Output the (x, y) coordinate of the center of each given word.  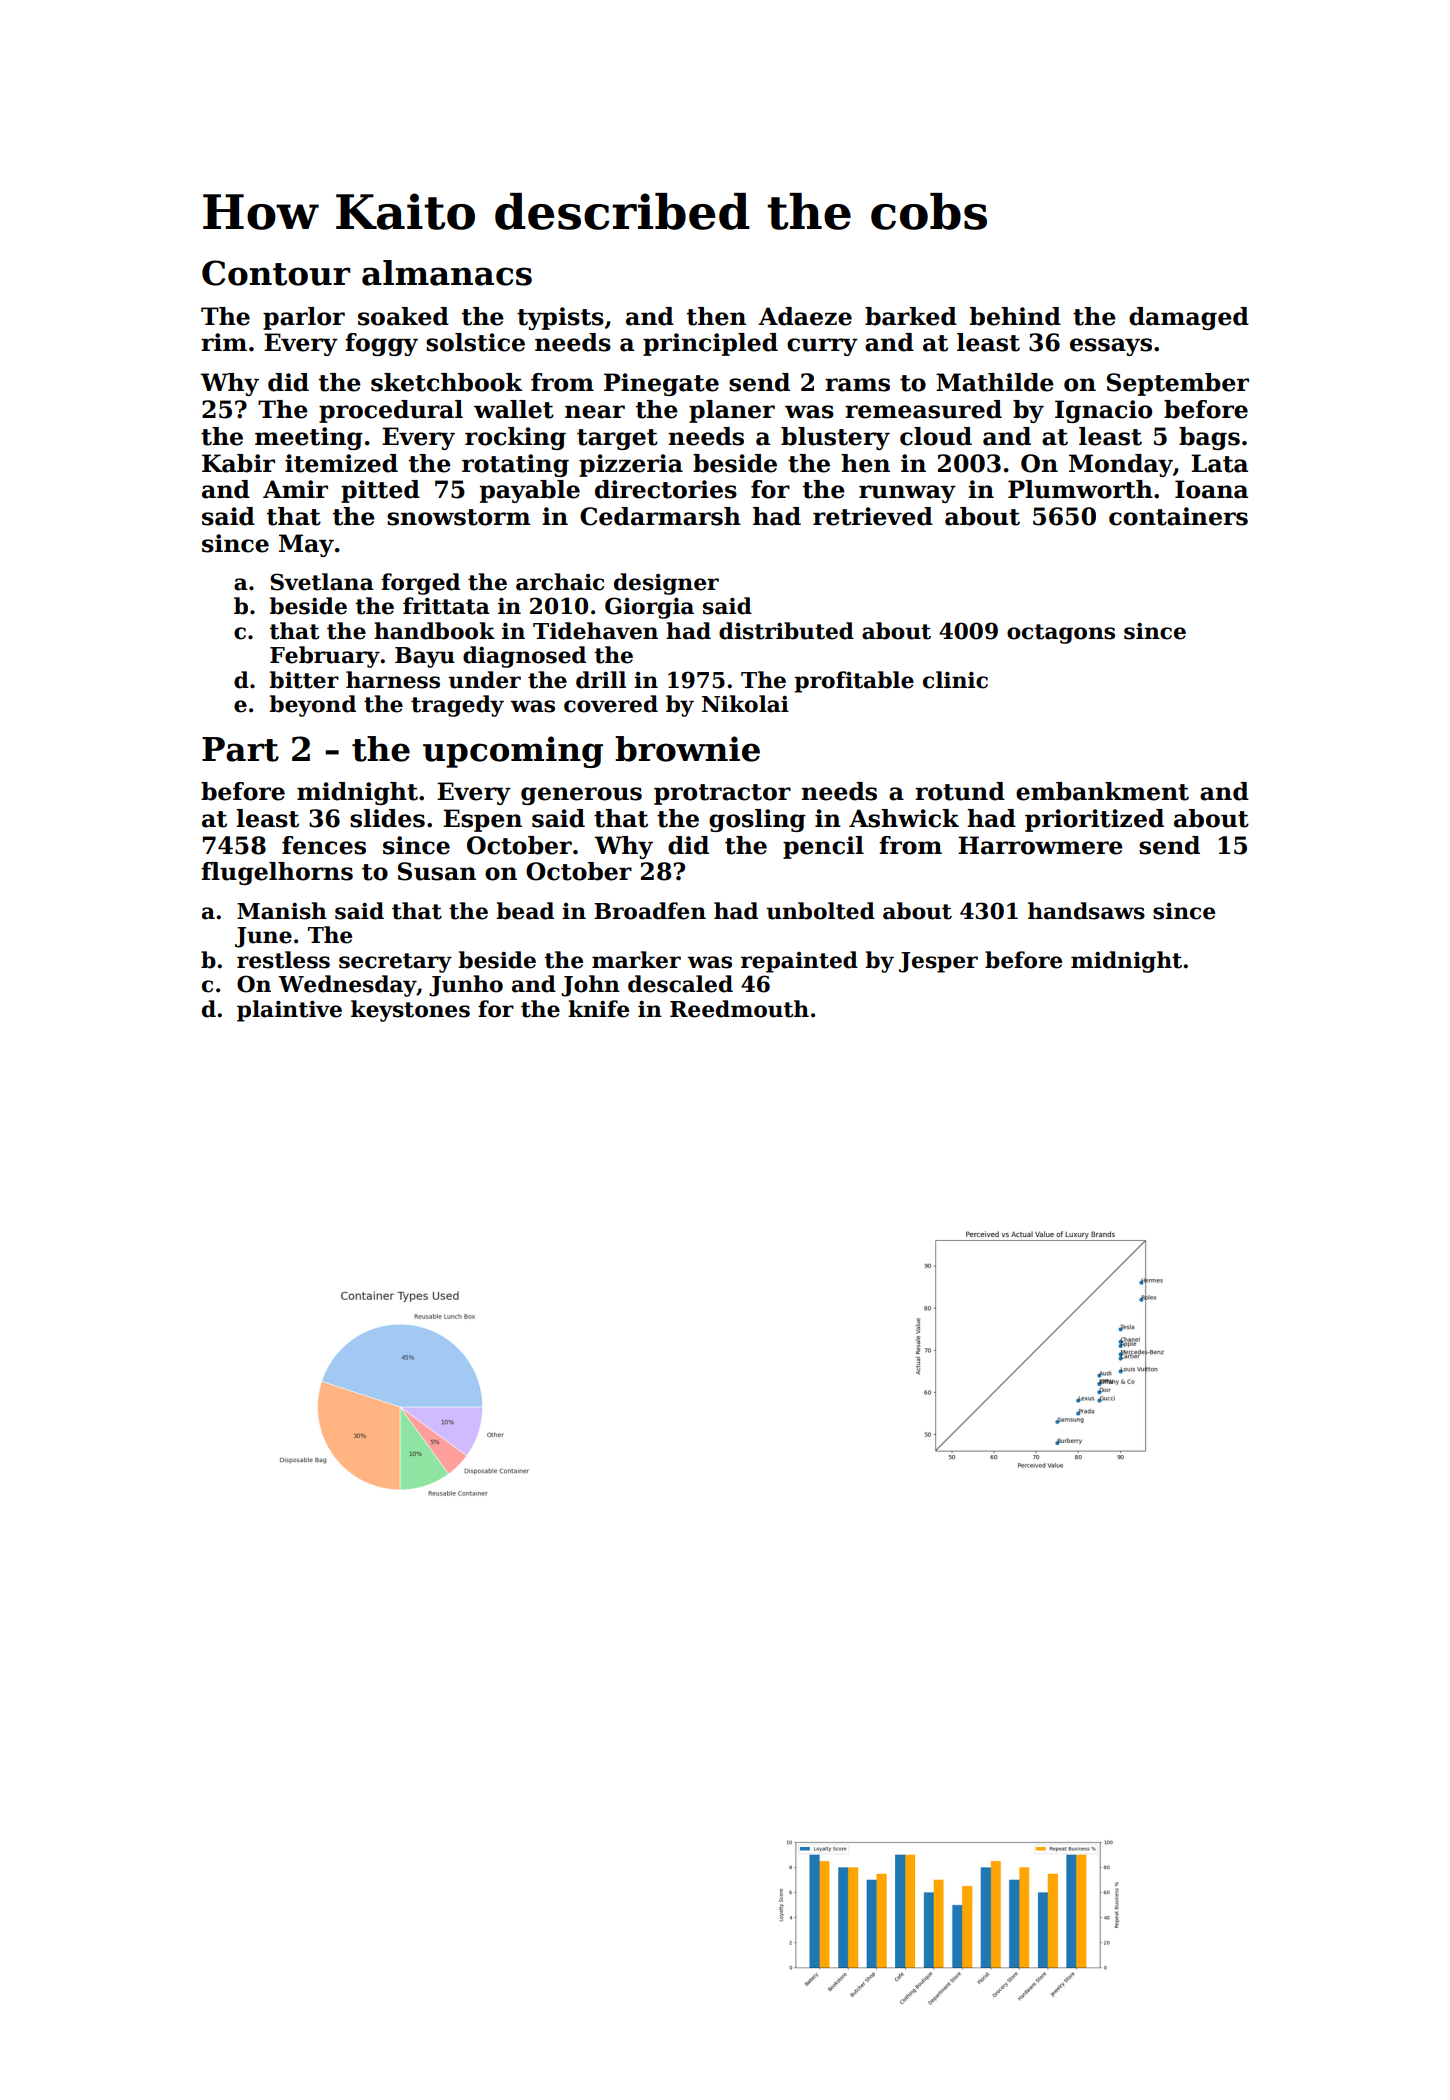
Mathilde (995, 382)
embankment (1102, 791)
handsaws (1086, 911)
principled (710, 344)
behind (1015, 316)
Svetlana (322, 582)
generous (581, 796)
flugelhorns (277, 873)
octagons (1061, 634)
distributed (786, 631)
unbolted (820, 911)
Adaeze (805, 316)
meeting (309, 438)
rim (224, 342)
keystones (410, 1011)
